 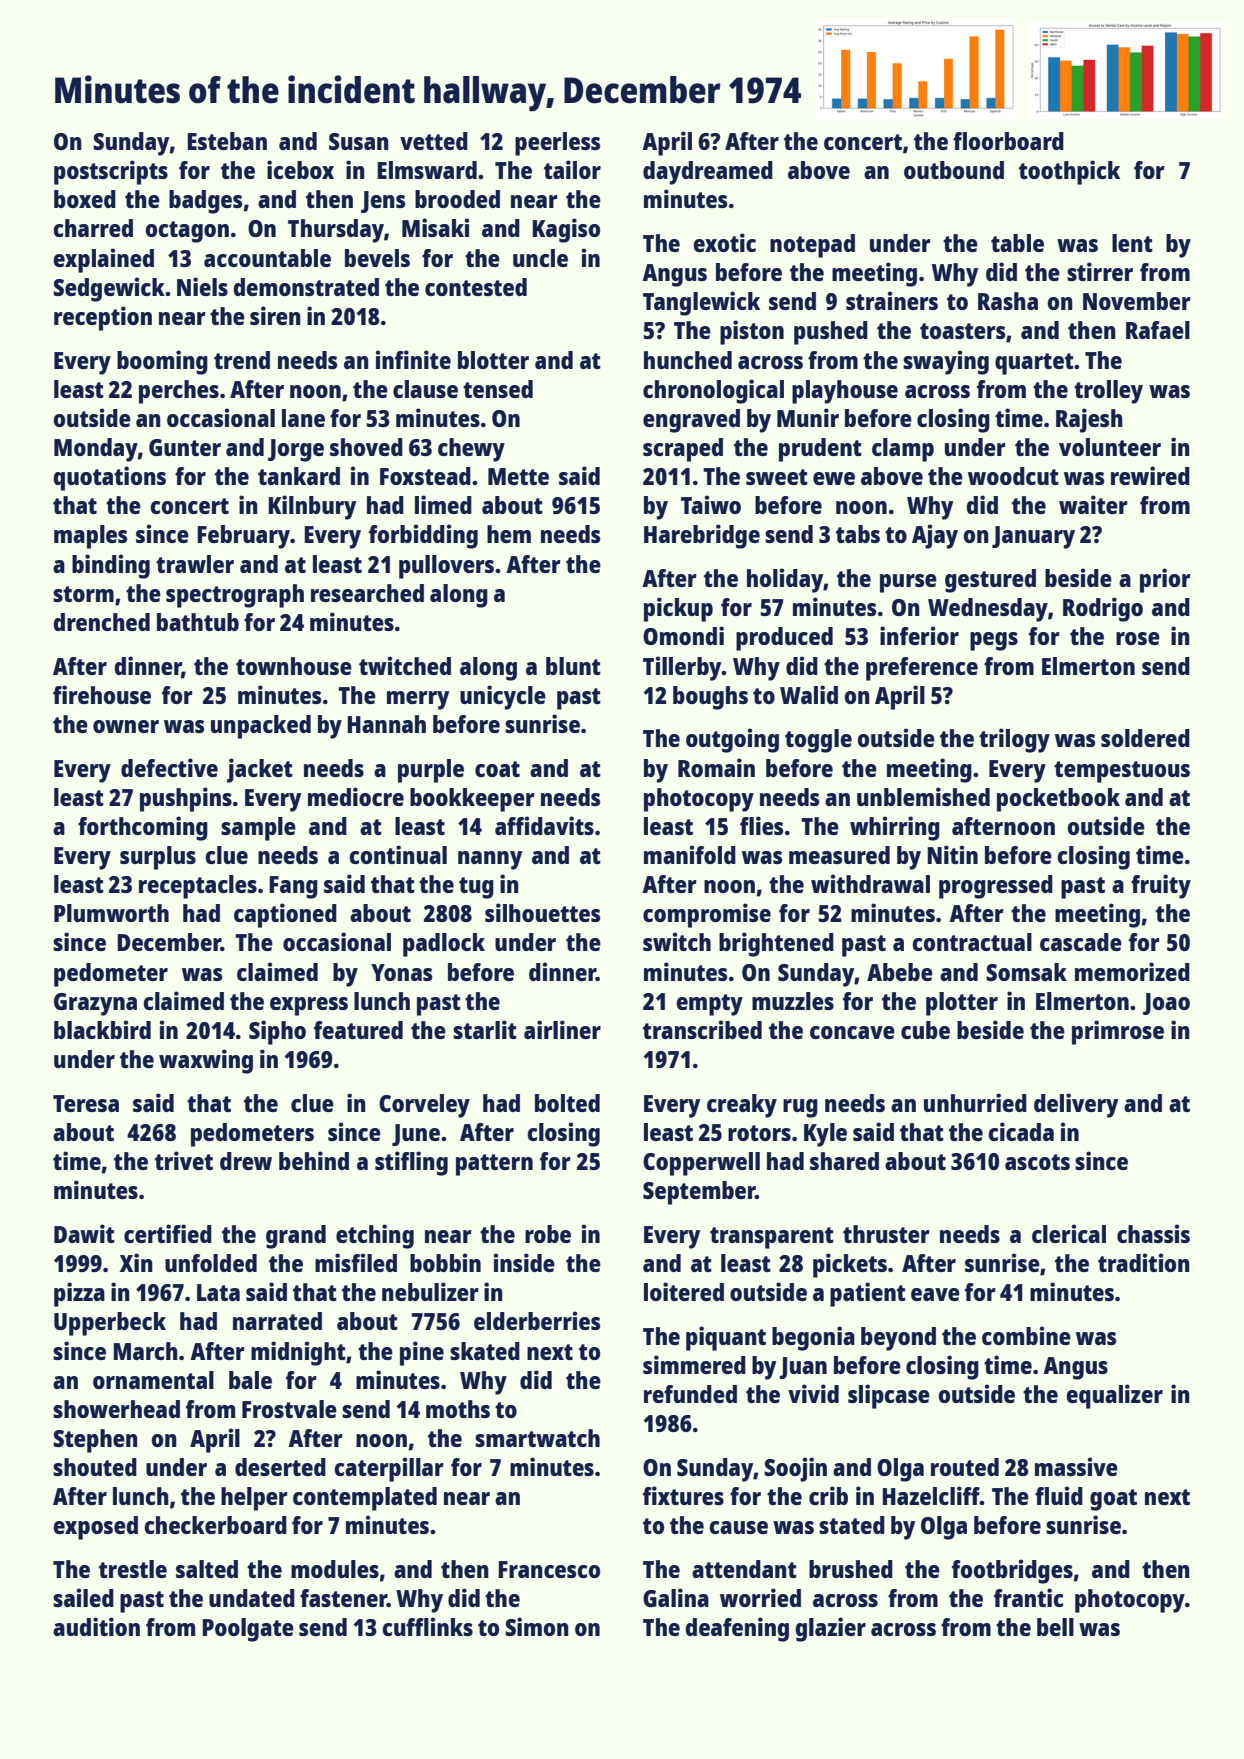 I want to click on midnight, so click(x=298, y=1353).
